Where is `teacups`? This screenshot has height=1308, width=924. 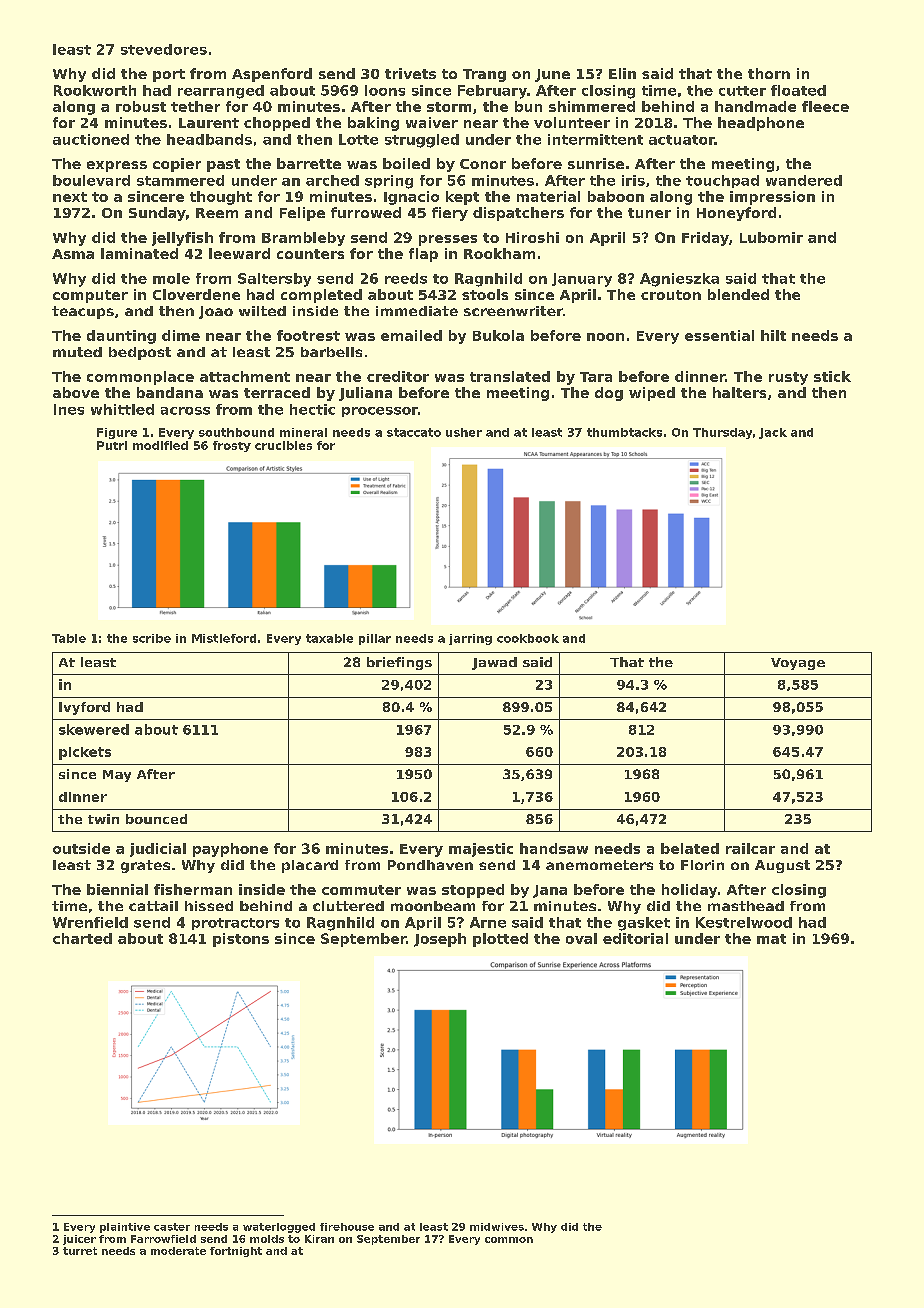
teacups is located at coordinates (83, 312).
